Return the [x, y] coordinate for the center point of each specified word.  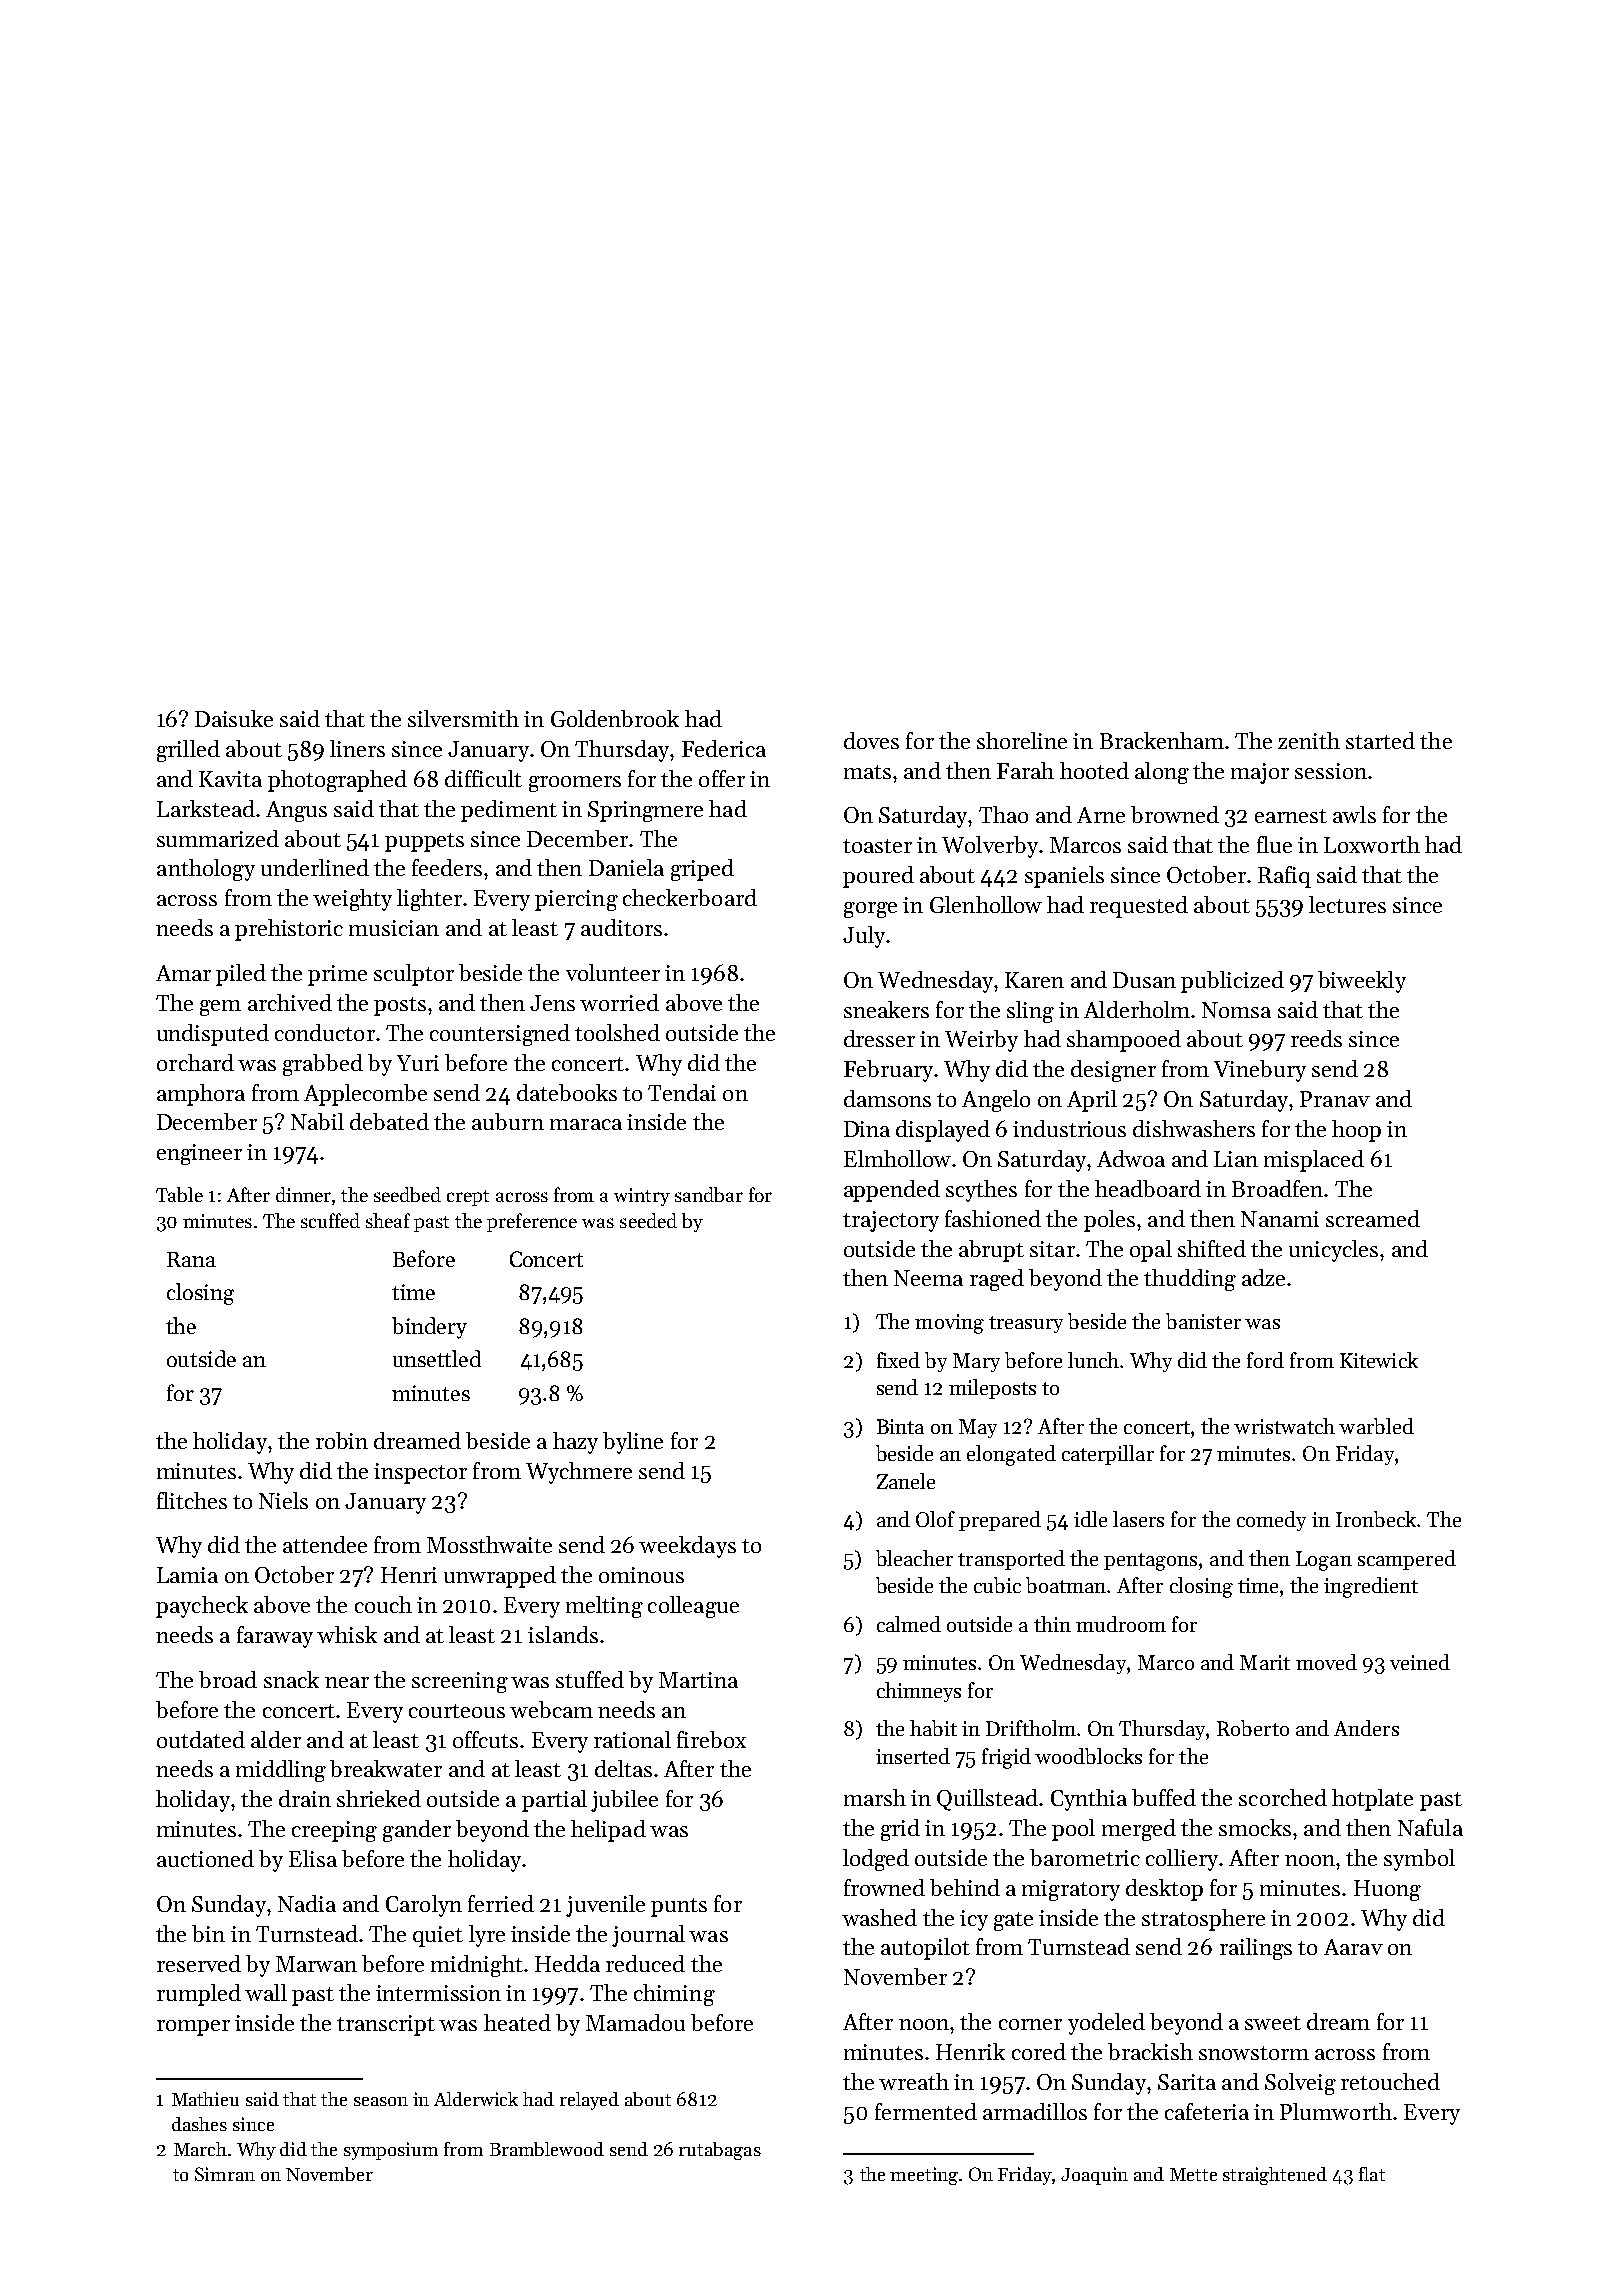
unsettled [437, 1358]
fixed [898, 1360]
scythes [981, 1191]
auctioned [205, 1858]
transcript [386, 2025]
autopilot [925, 1949]
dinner [303, 1194]
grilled [188, 751]
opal [1151, 1251]
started [1380, 740]
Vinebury [1260, 1071]
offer [722, 778]
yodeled [1106, 2024]
